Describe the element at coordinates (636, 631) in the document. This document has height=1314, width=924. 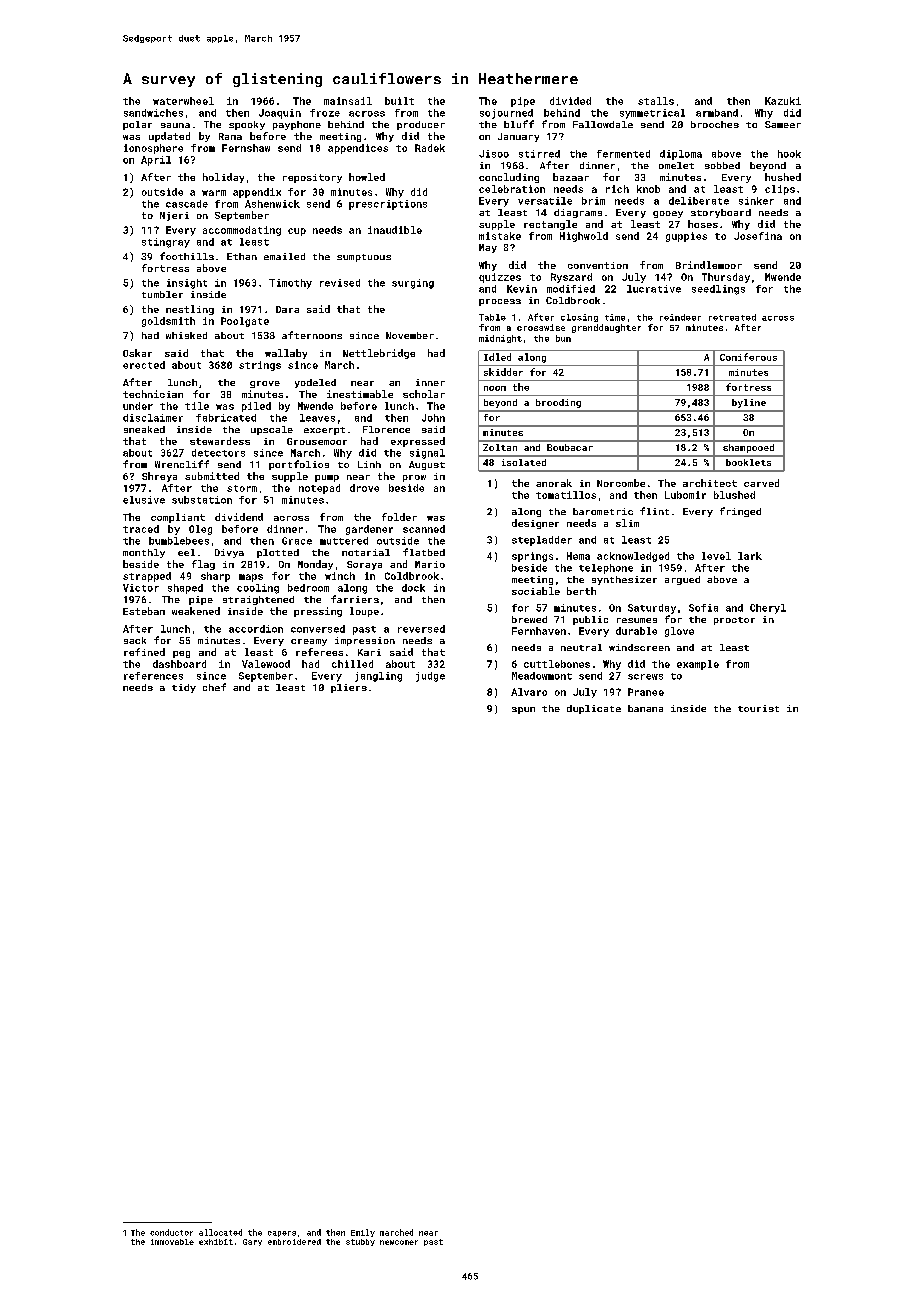
I see `durable` at that location.
